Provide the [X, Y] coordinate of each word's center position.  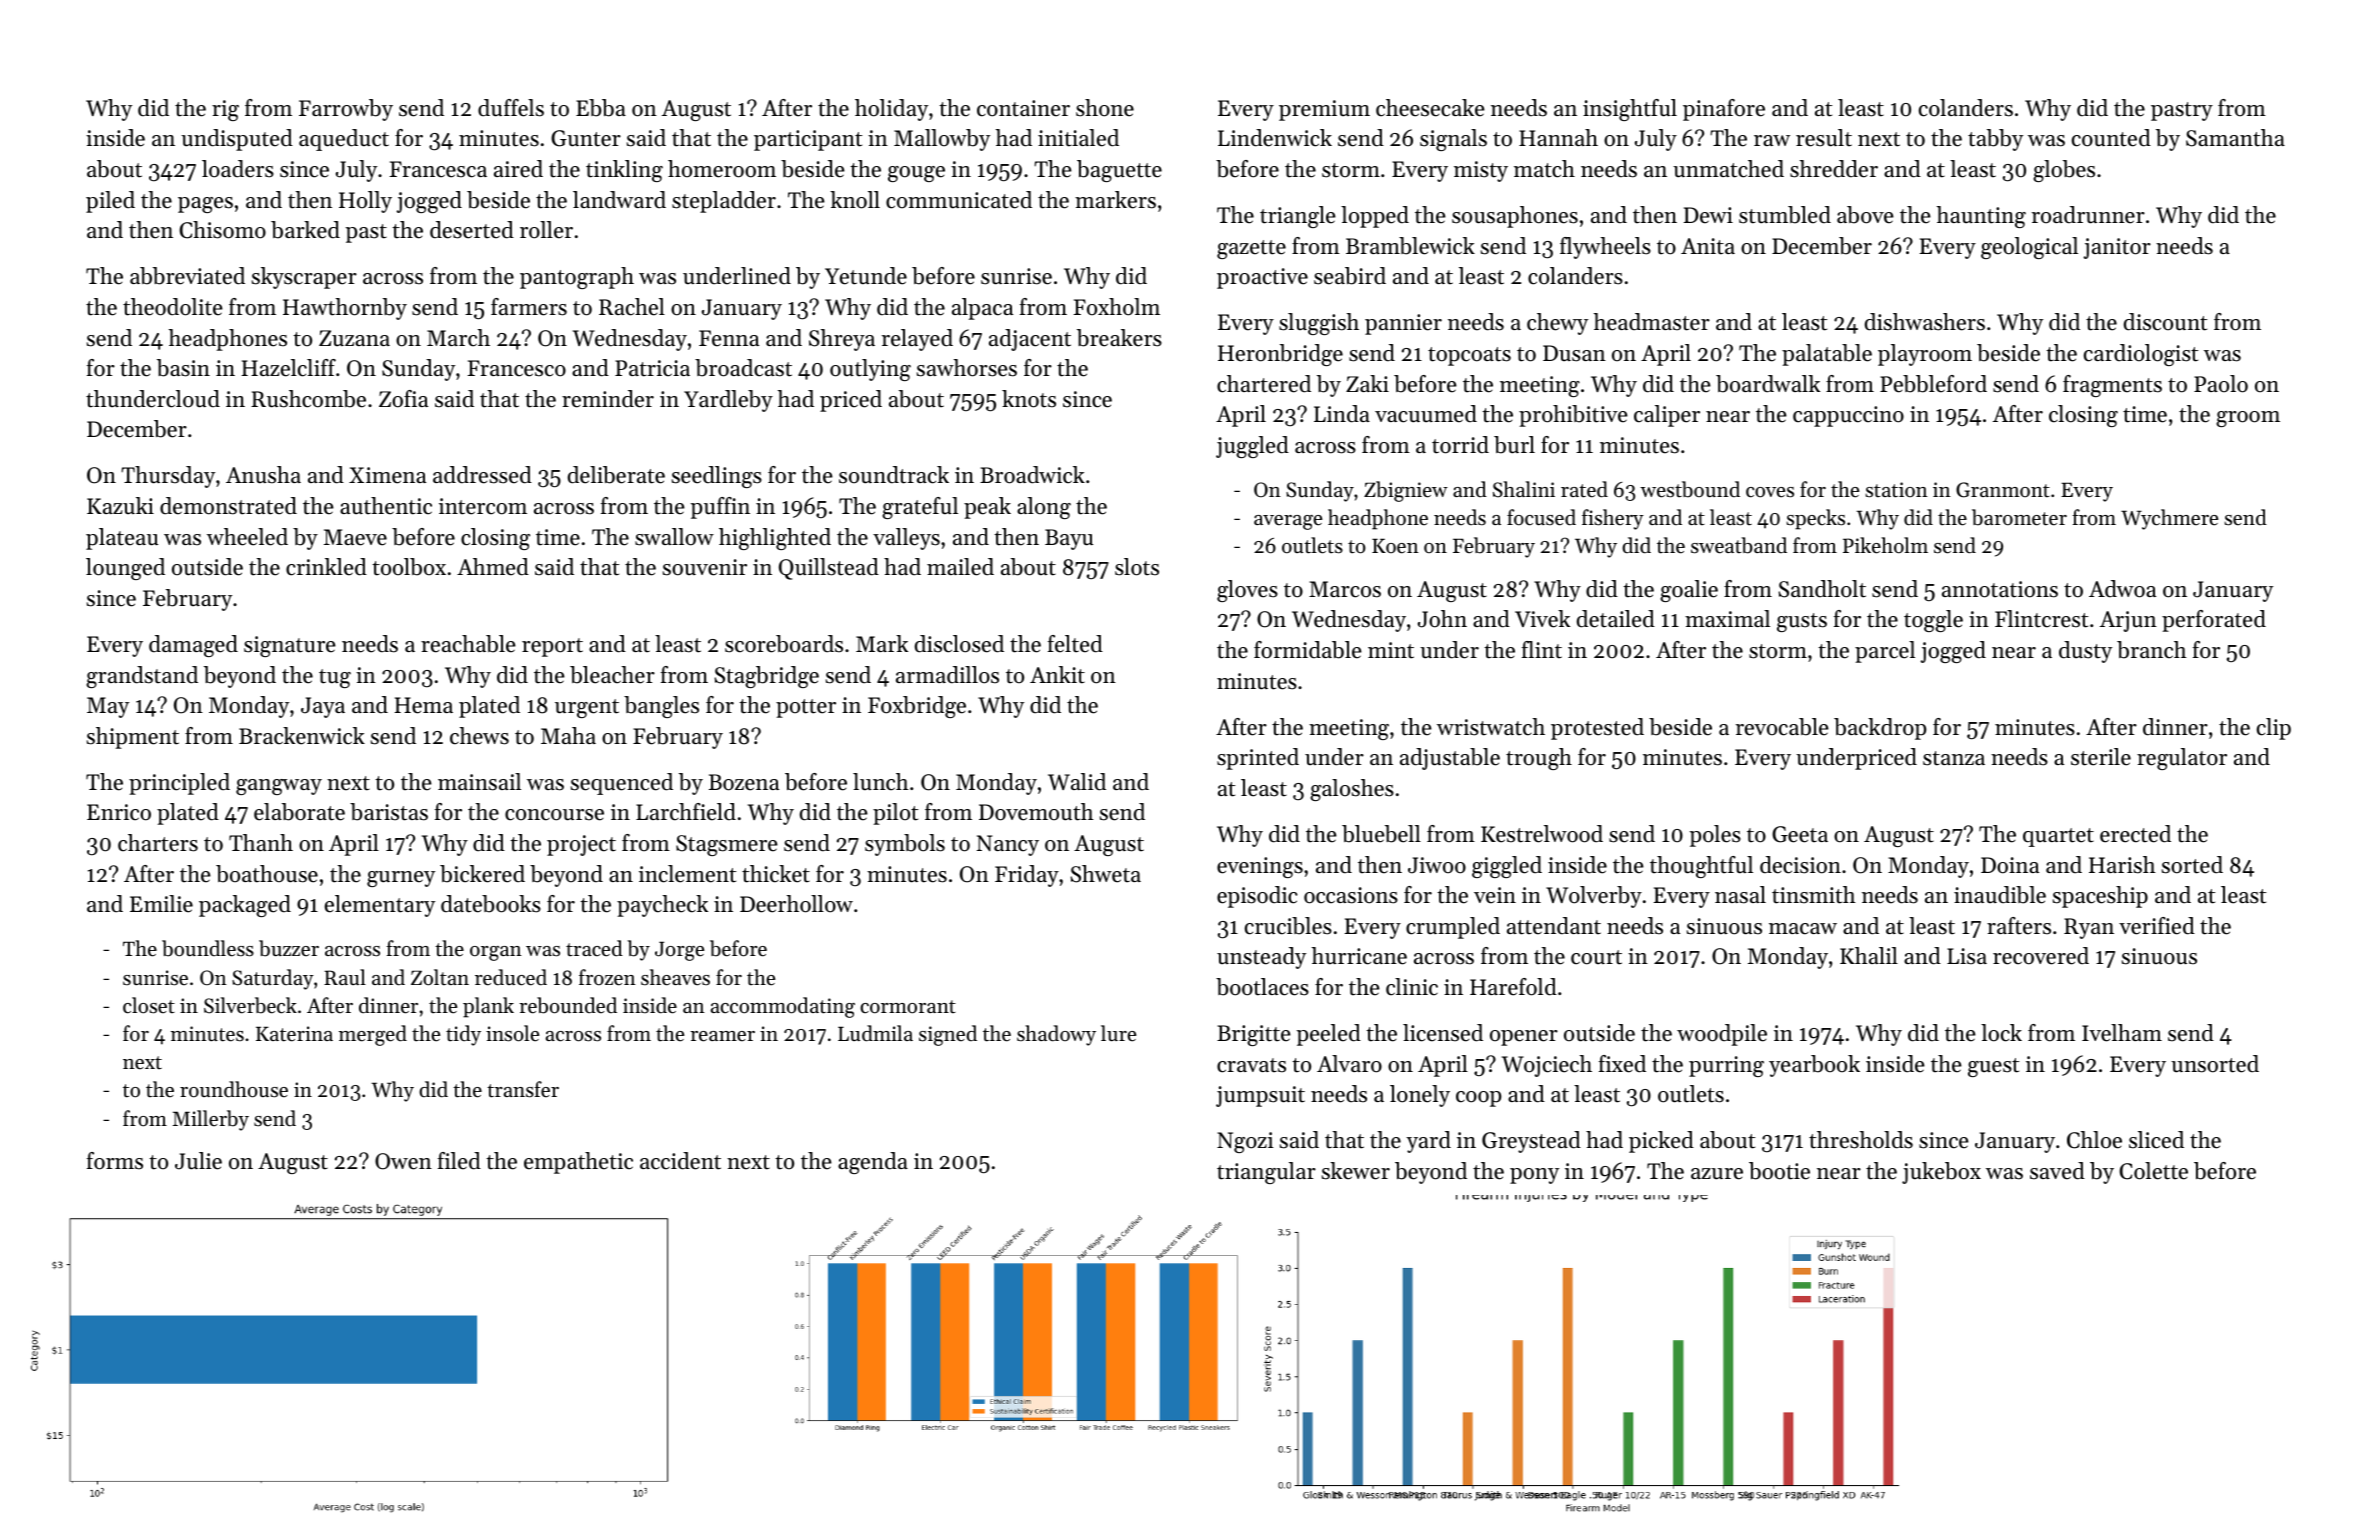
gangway [279, 787]
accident [680, 1161]
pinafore [1724, 110]
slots [1137, 567]
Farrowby [346, 110]
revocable [1782, 727]
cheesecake [1430, 108]
